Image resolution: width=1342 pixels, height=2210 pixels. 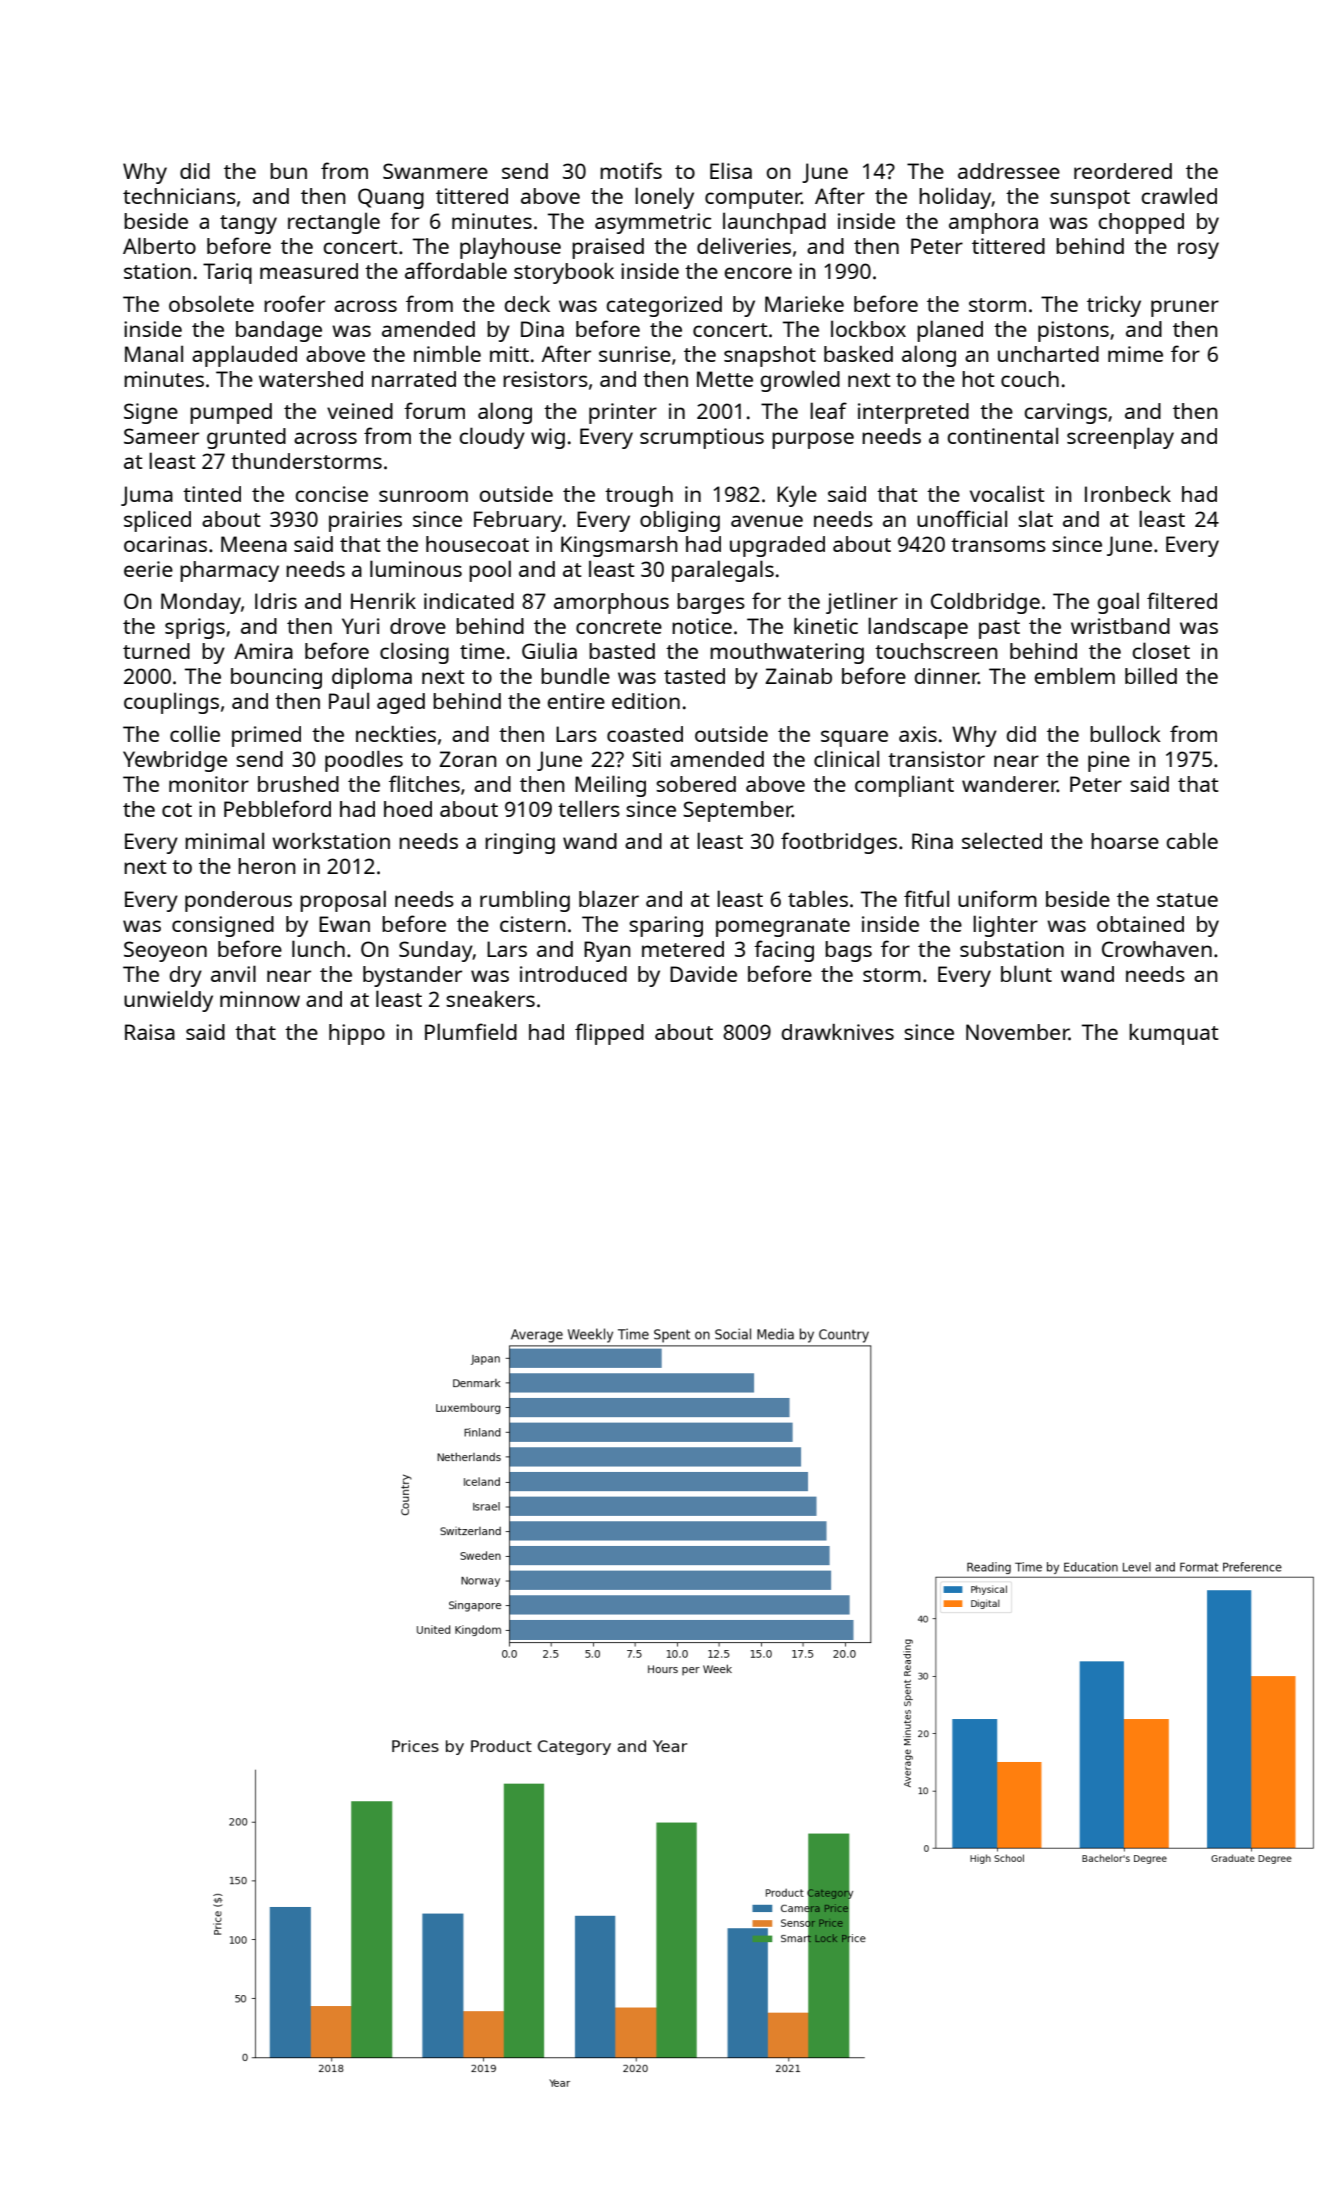 I want to click on categorized, so click(x=664, y=306).
